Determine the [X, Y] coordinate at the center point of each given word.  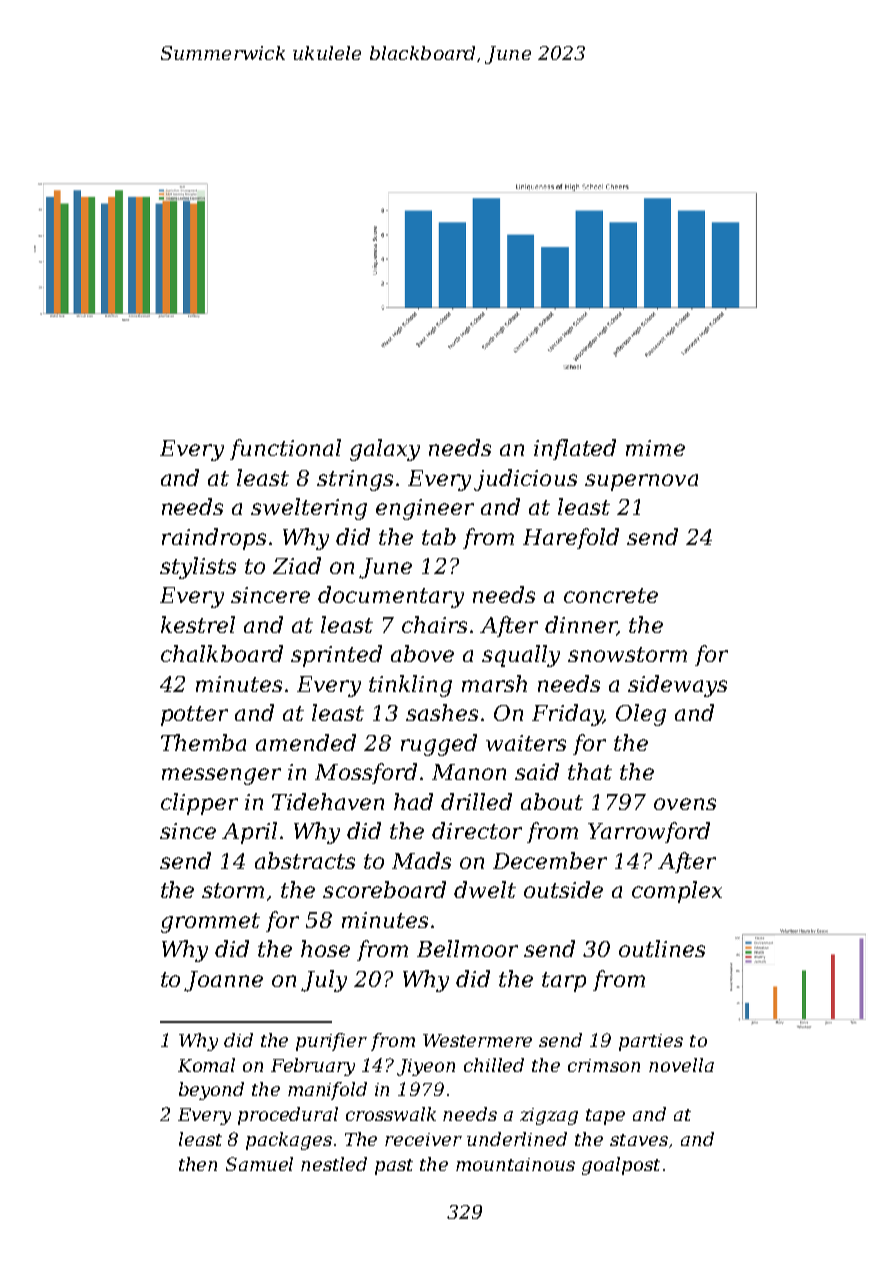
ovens [685, 804]
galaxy [385, 450]
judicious [525, 480]
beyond [211, 1091]
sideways [677, 686]
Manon [469, 772]
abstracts [305, 860]
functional [285, 449]
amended [306, 742]
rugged [439, 745]
